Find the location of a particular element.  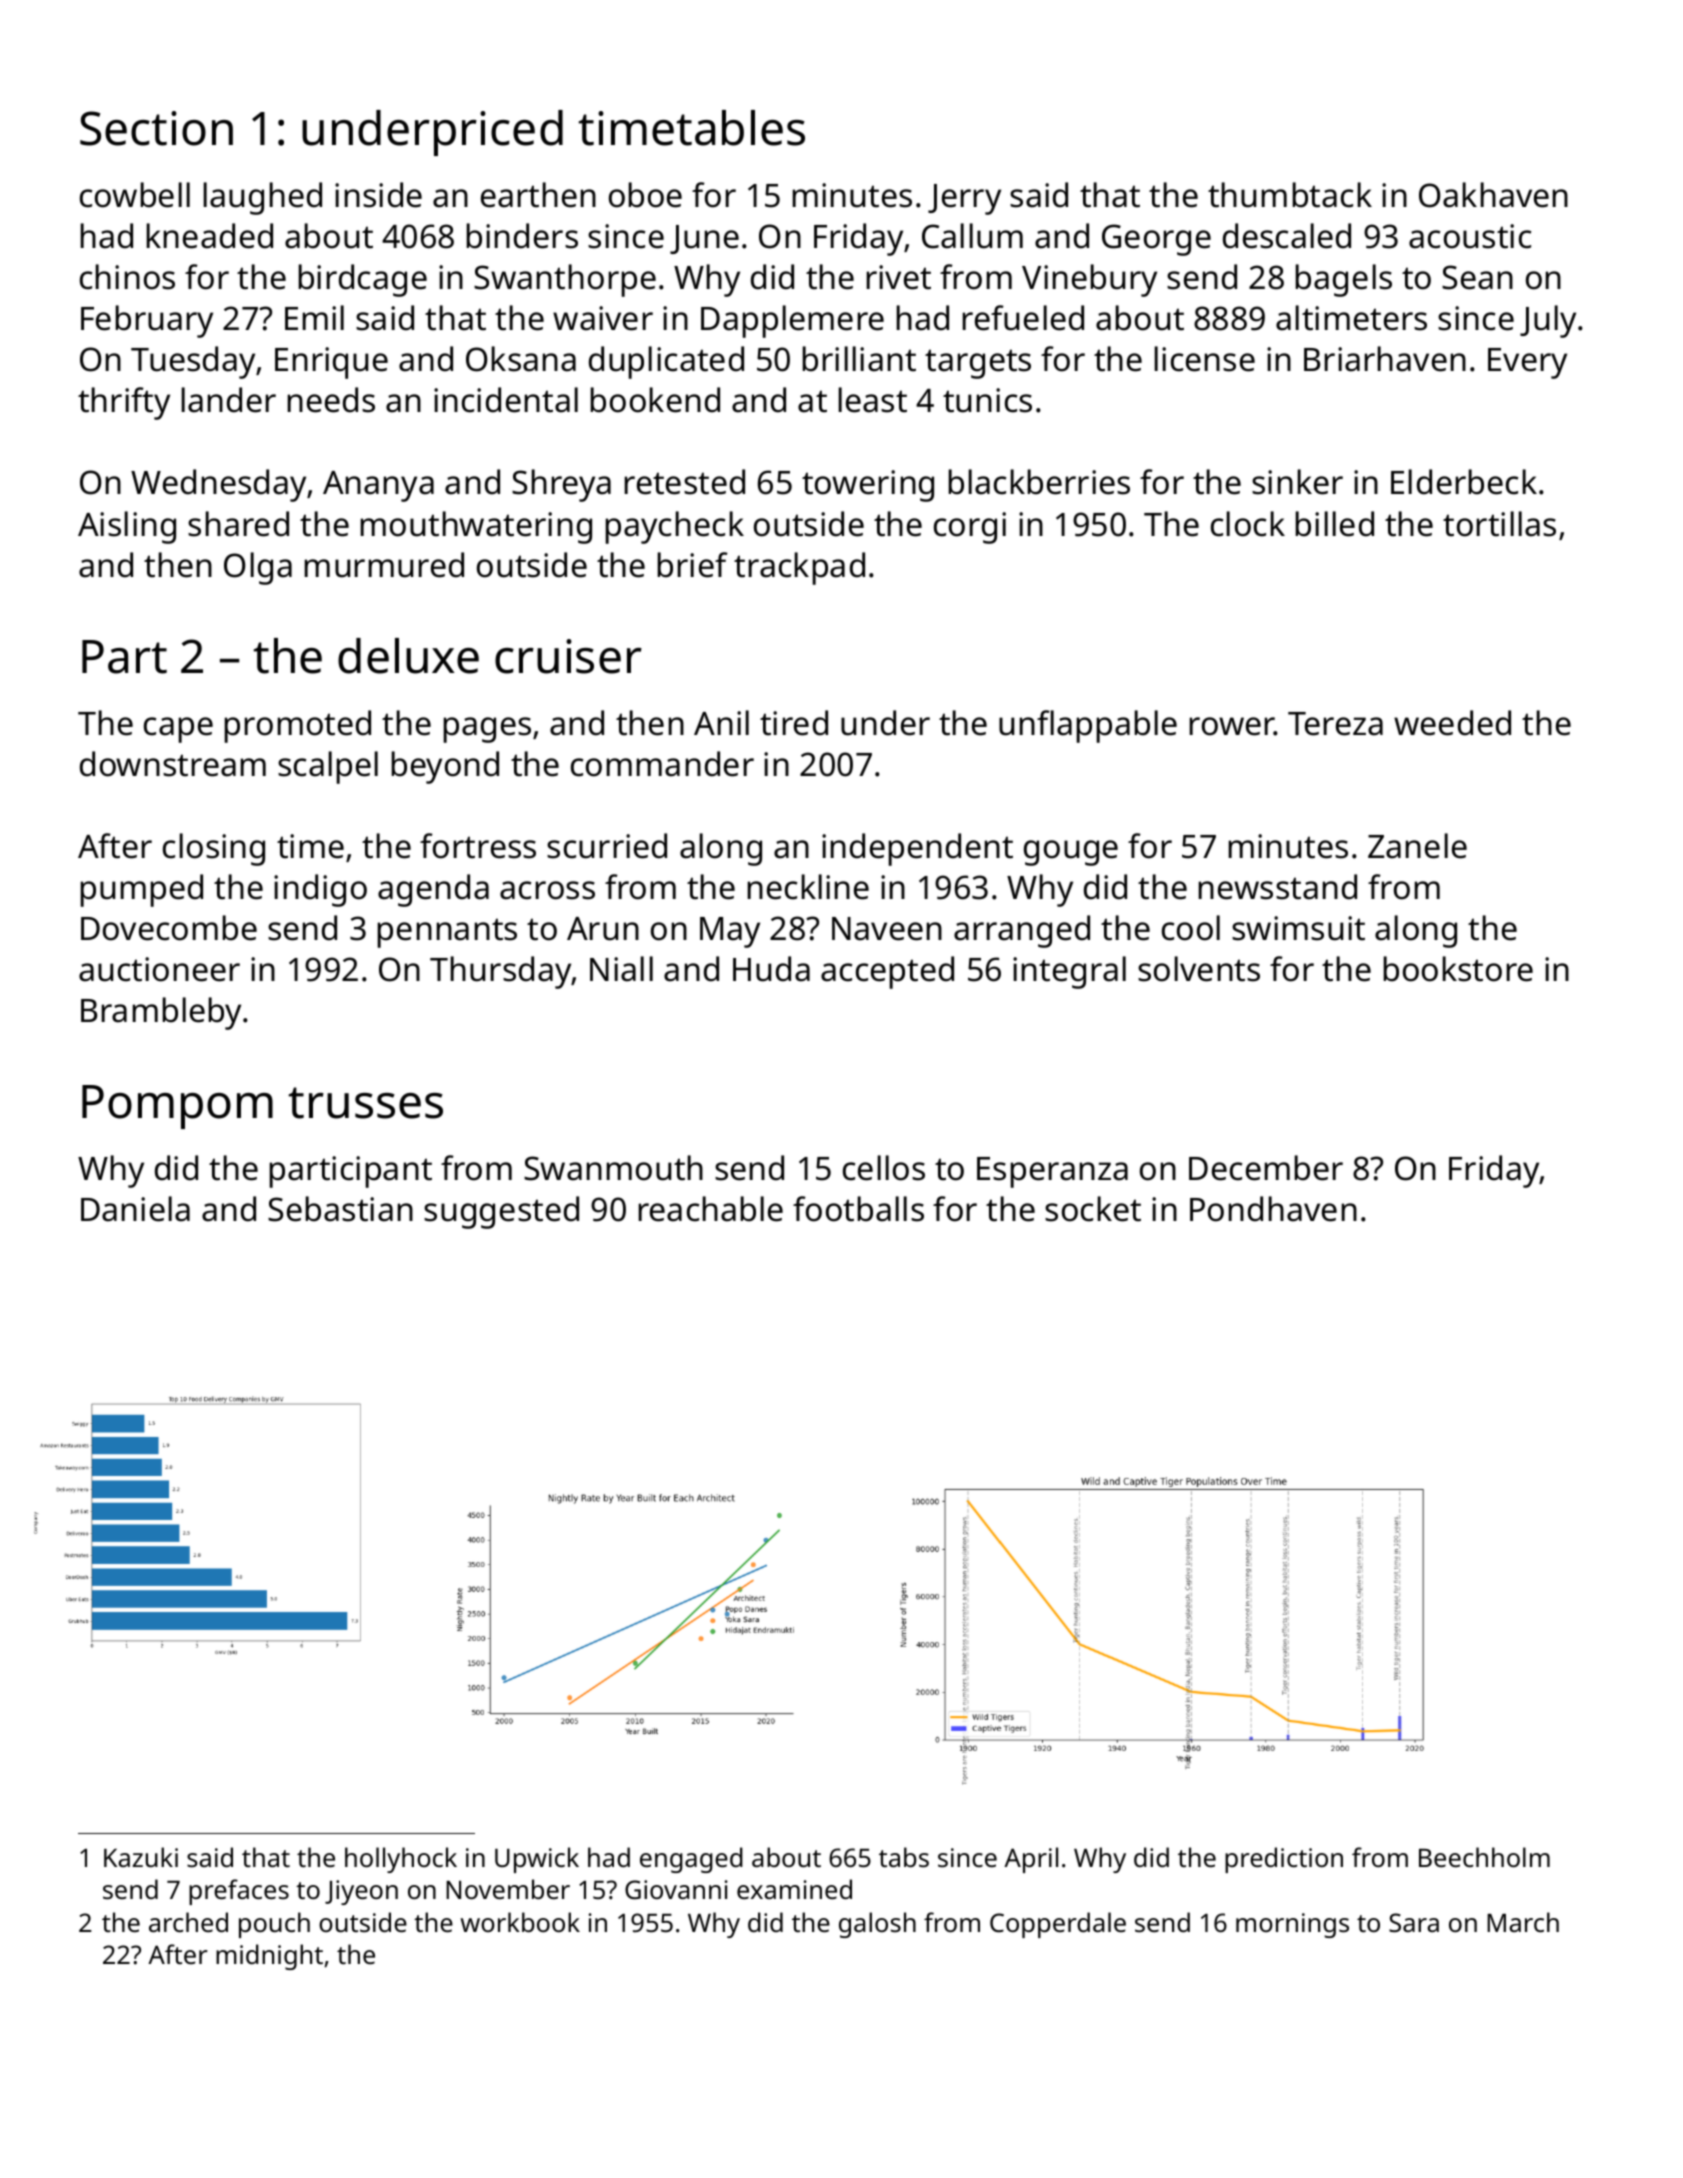

bookstore is located at coordinates (1458, 969).
